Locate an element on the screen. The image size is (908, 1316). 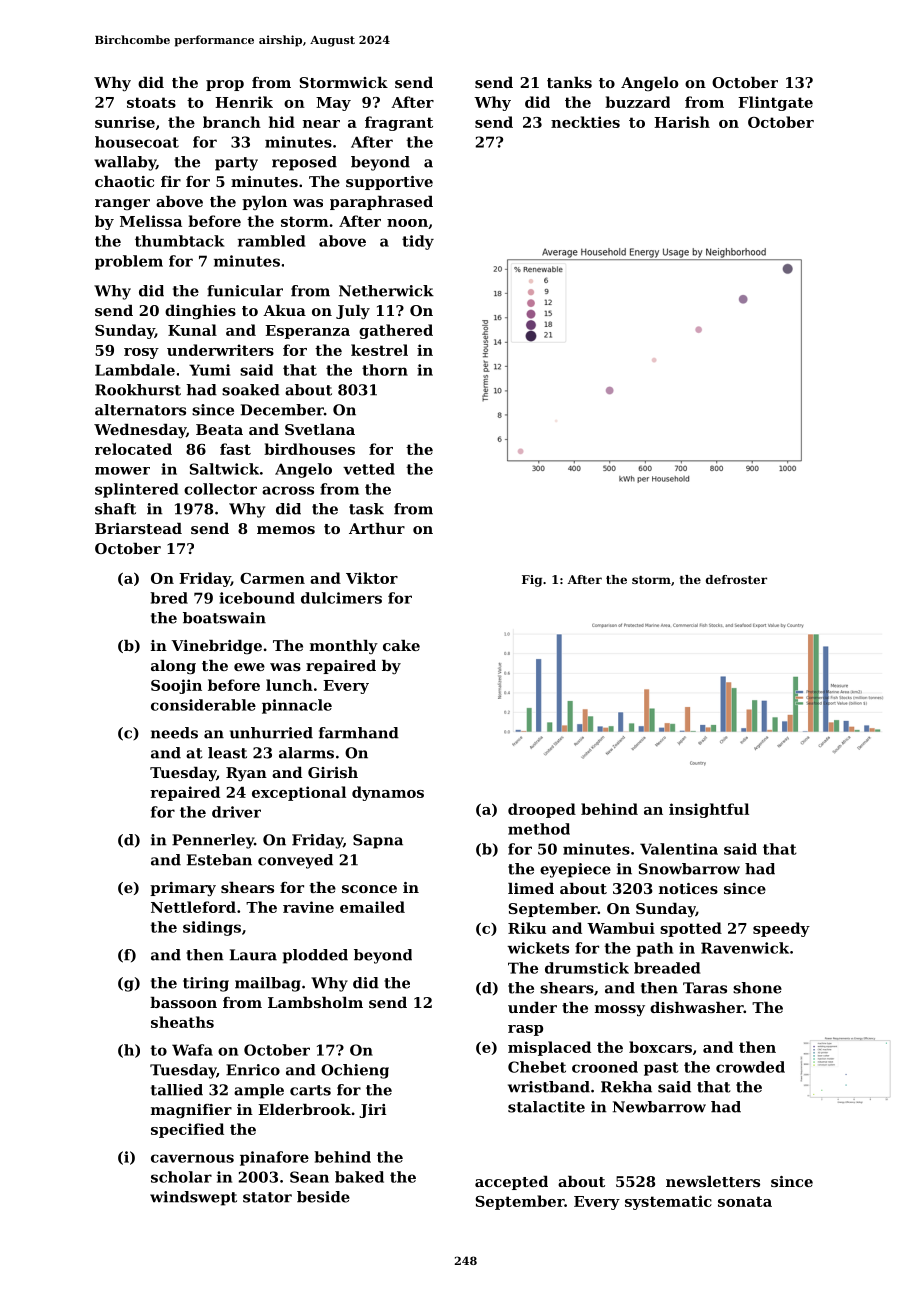
windswept is located at coordinates (193, 1198).
